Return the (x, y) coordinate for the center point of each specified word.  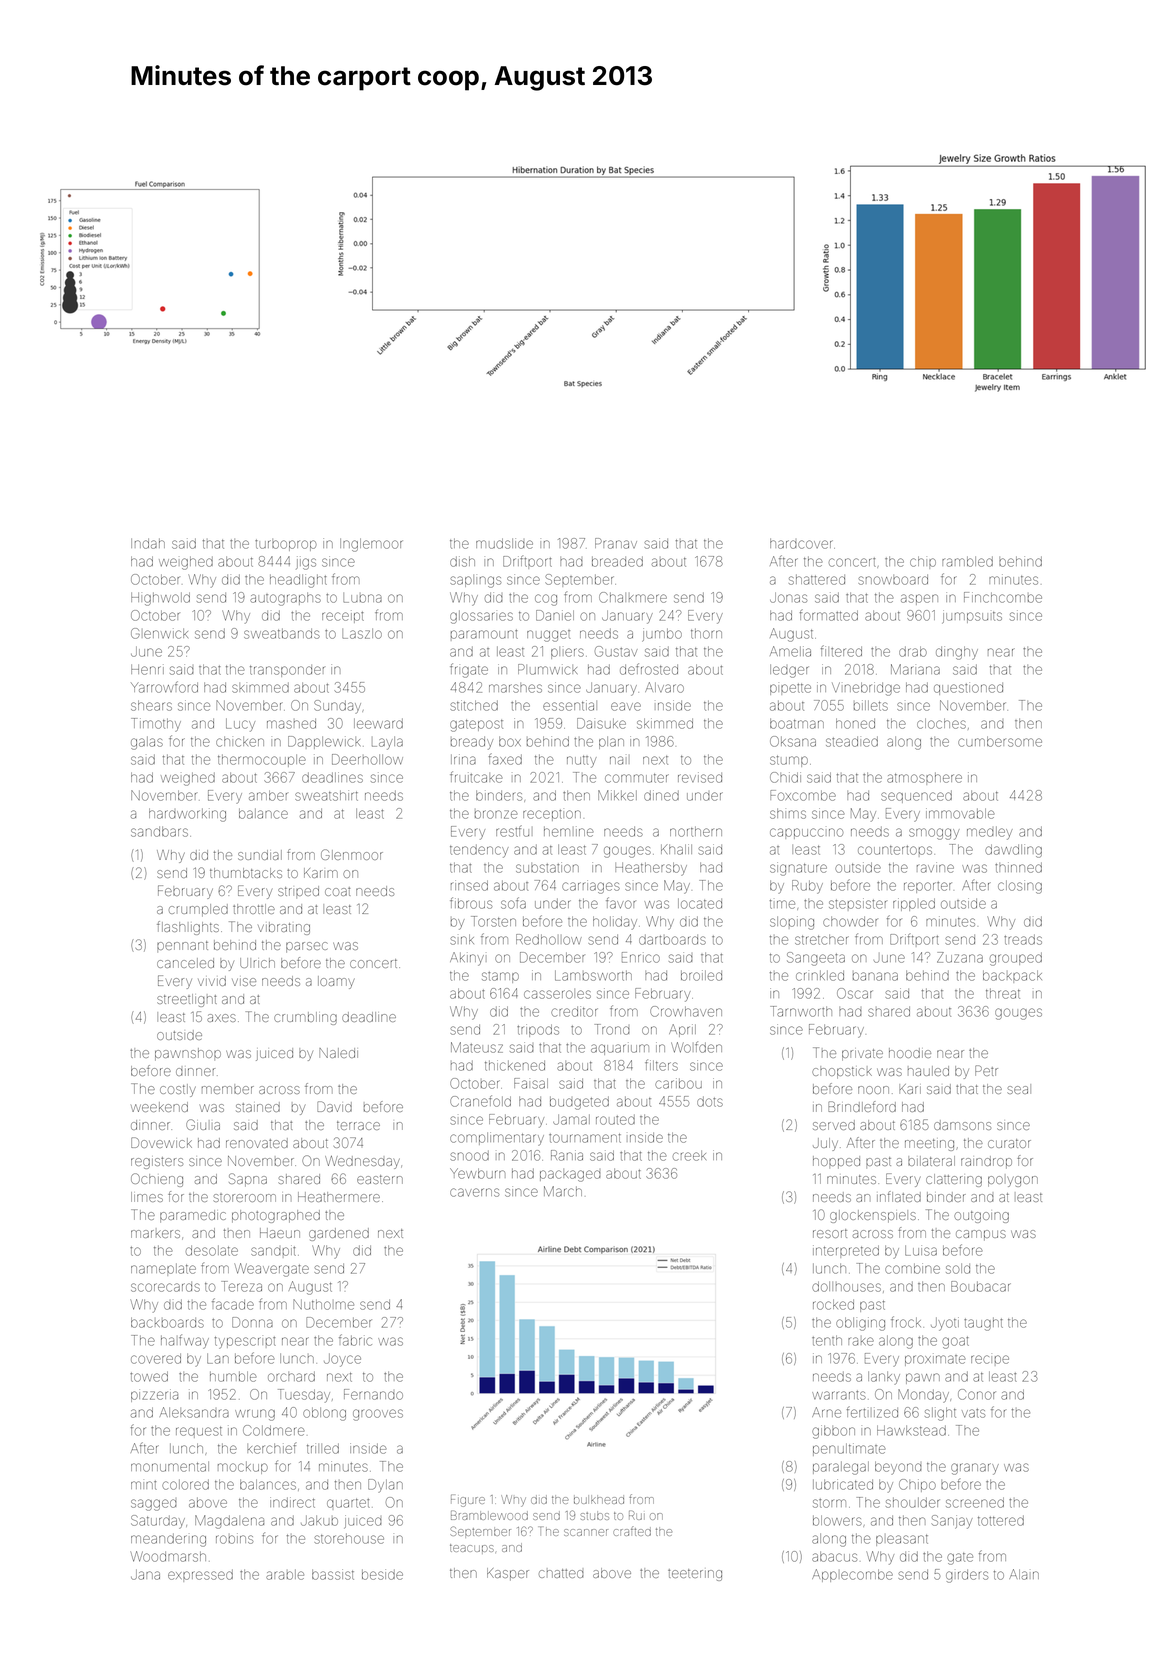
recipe (990, 1359)
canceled (185, 963)
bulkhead (599, 1499)
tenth (827, 1341)
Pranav (616, 543)
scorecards (165, 1287)
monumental (170, 1467)
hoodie (910, 1053)
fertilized (872, 1412)
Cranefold (480, 1101)
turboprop (286, 545)
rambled (967, 562)
